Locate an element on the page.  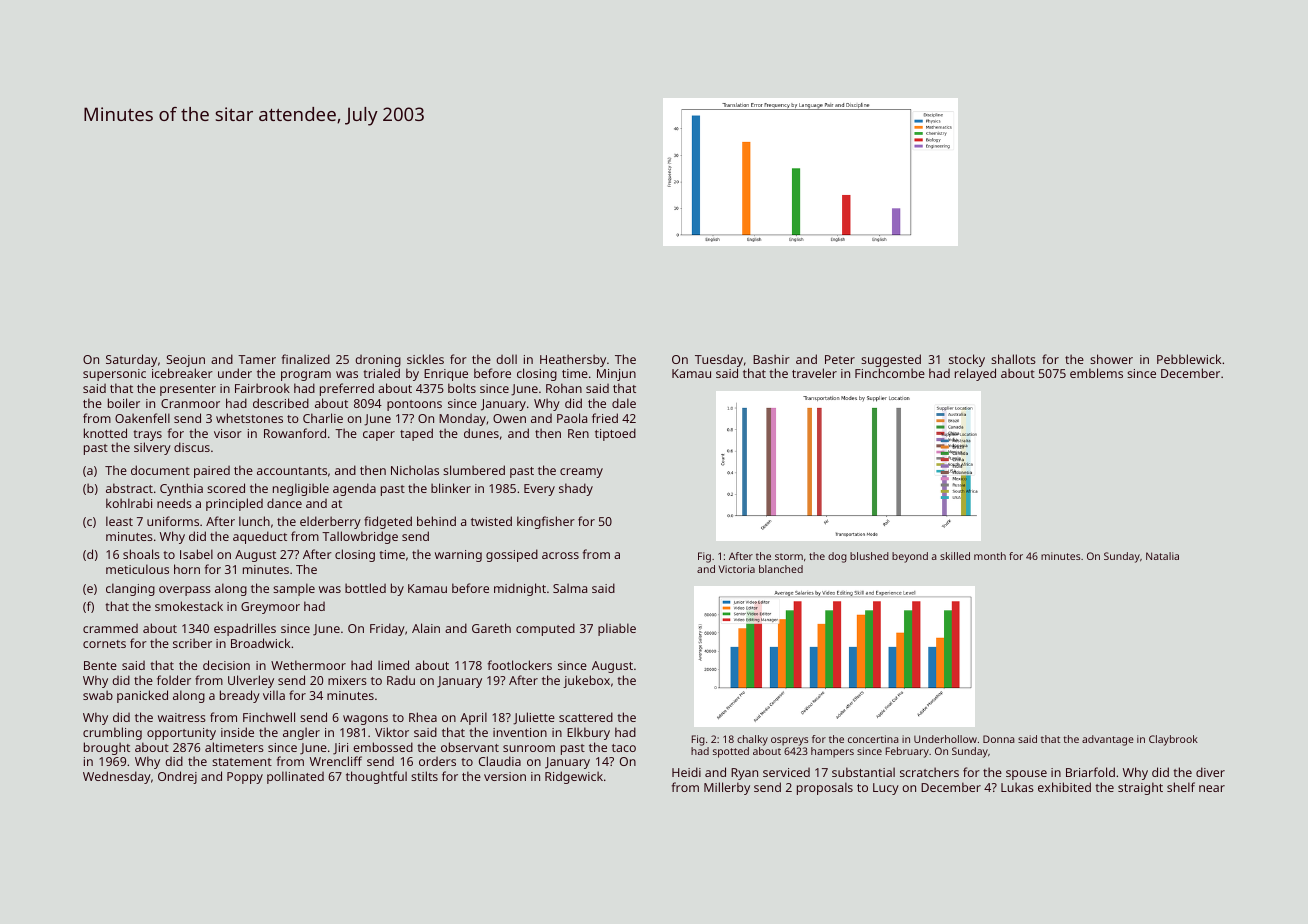
Poppy is located at coordinates (245, 778).
